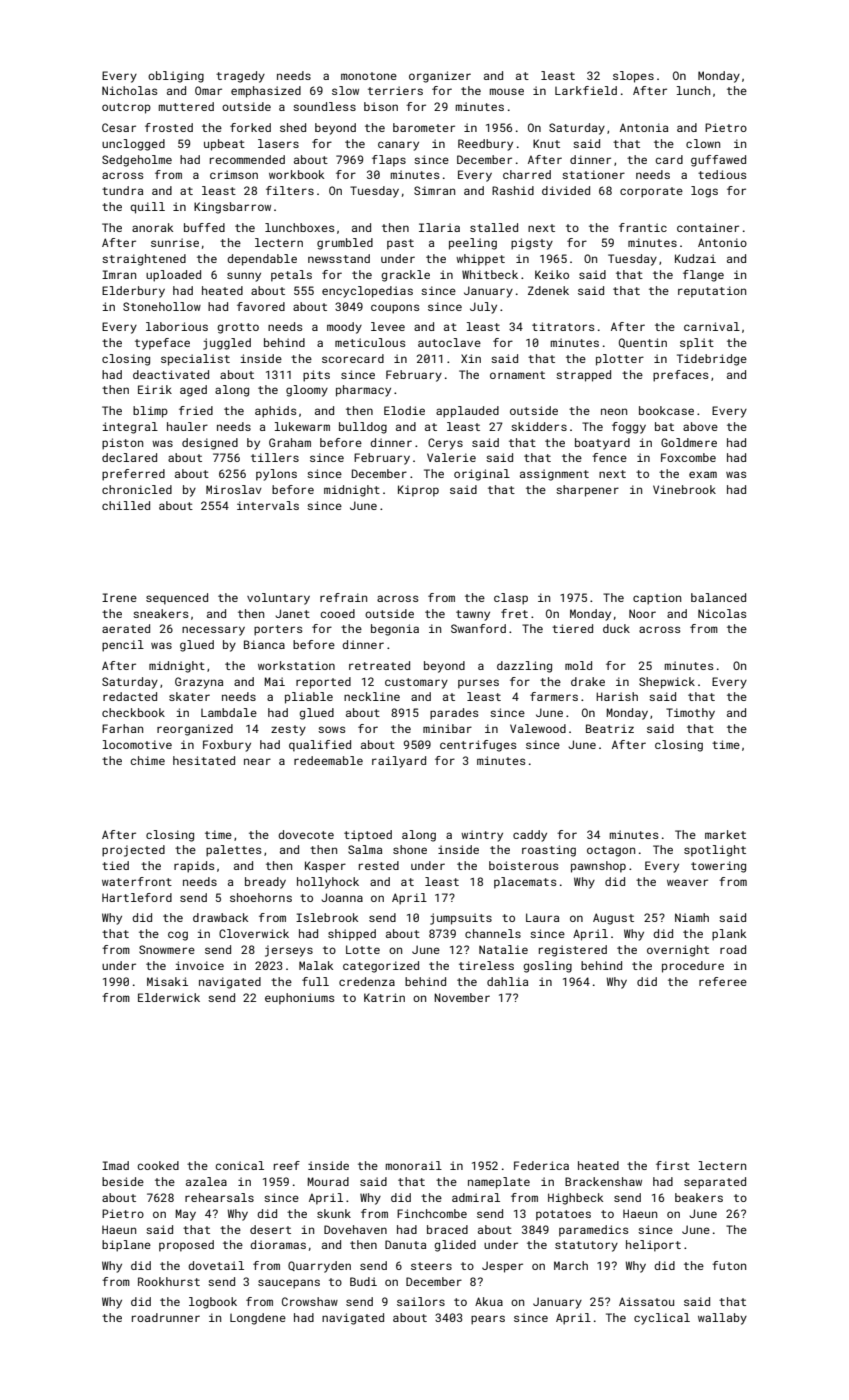 This screenshot has width=849, height=1400. What do you see at coordinates (722, 1319) in the screenshot?
I see `wallaby` at bounding box center [722, 1319].
